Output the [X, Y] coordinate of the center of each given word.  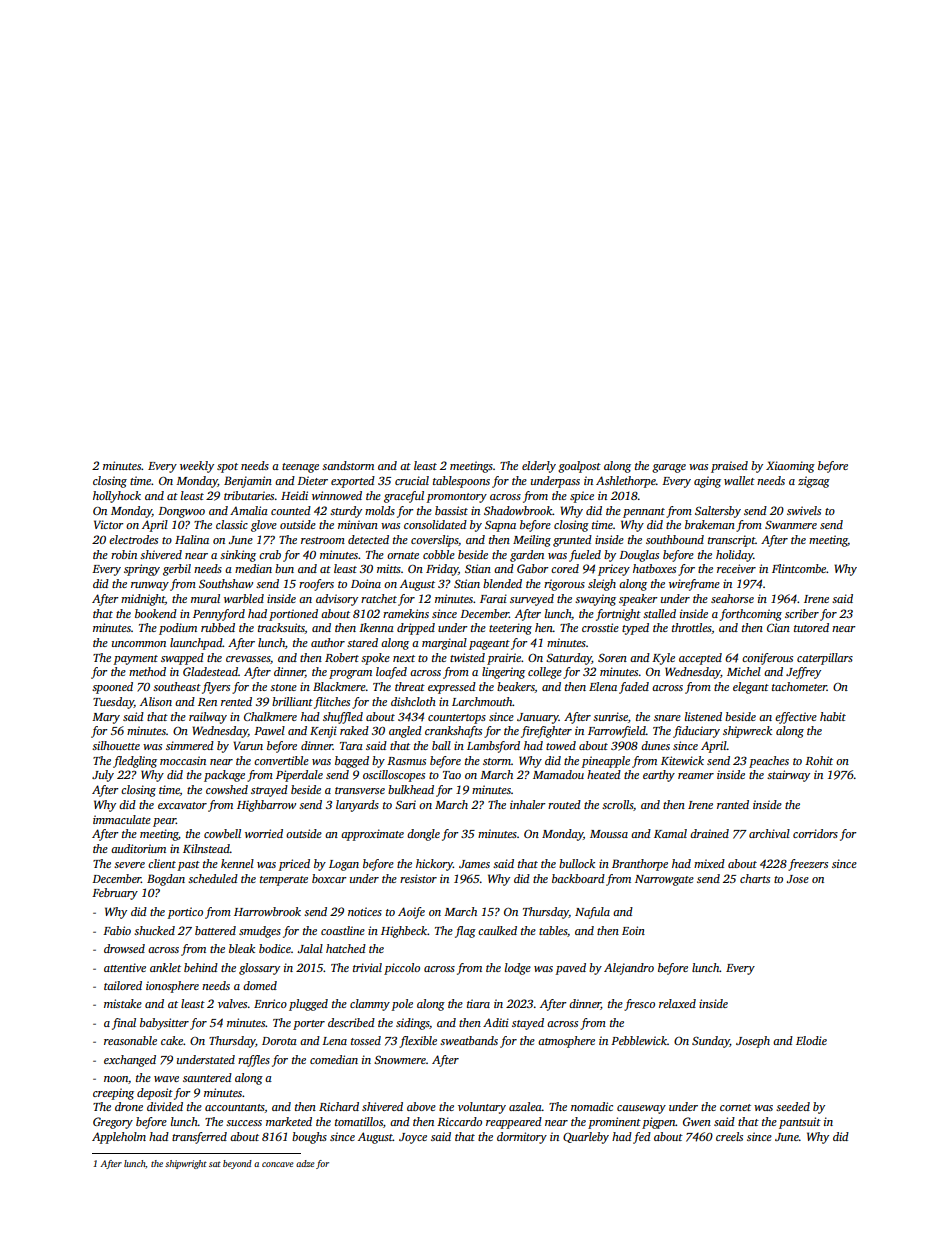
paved [570, 969]
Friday [442, 570]
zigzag [814, 482]
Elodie [811, 1040]
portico [185, 913]
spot [227, 468]
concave [278, 1164]
